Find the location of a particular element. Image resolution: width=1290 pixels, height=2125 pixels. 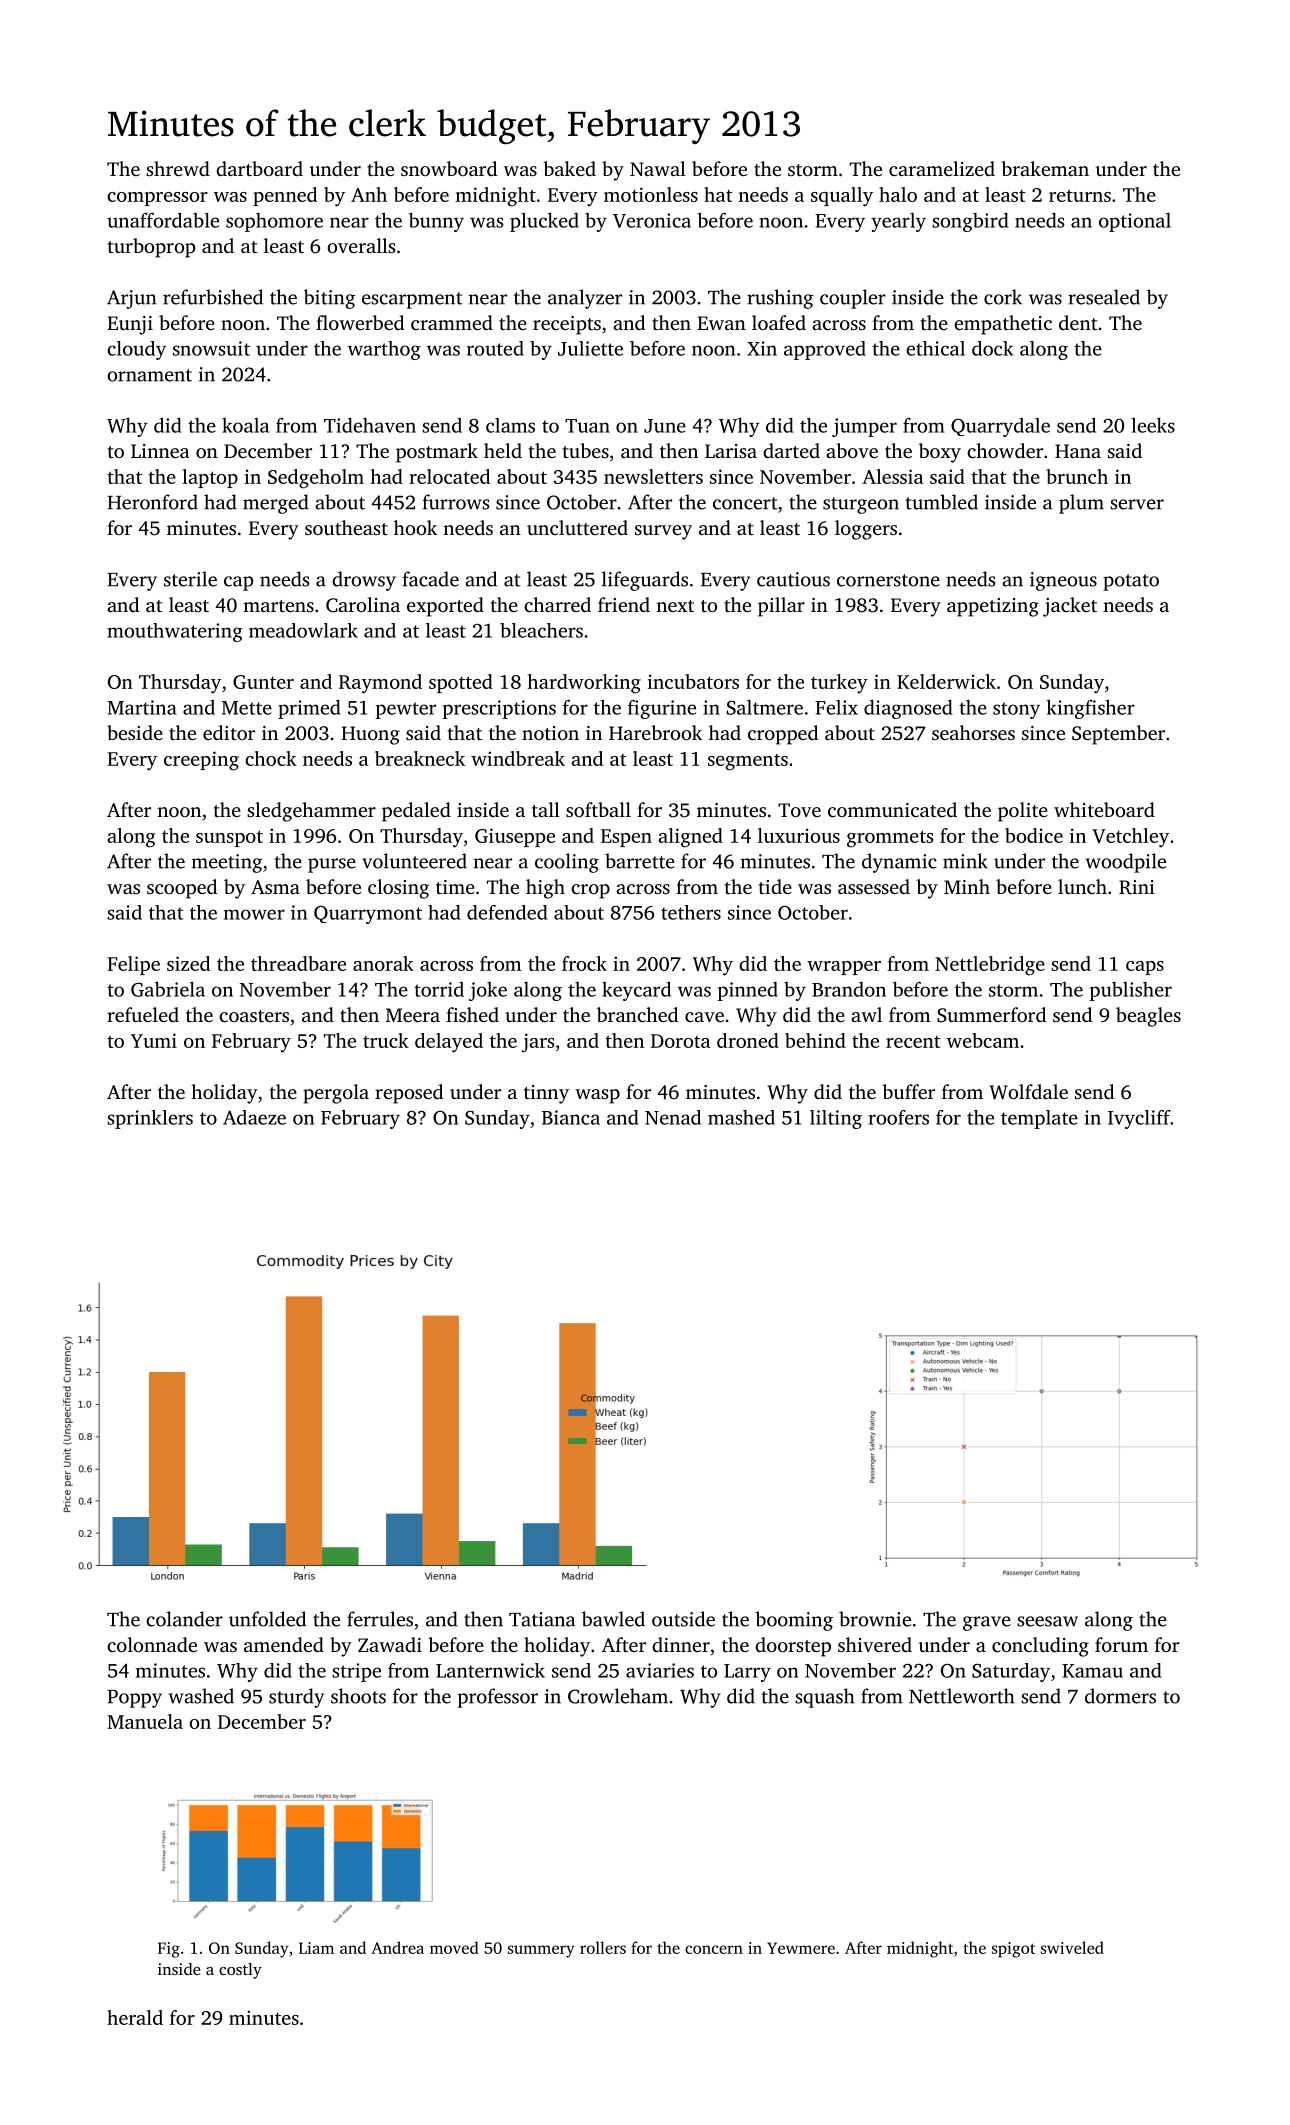

booming is located at coordinates (794, 1621).
